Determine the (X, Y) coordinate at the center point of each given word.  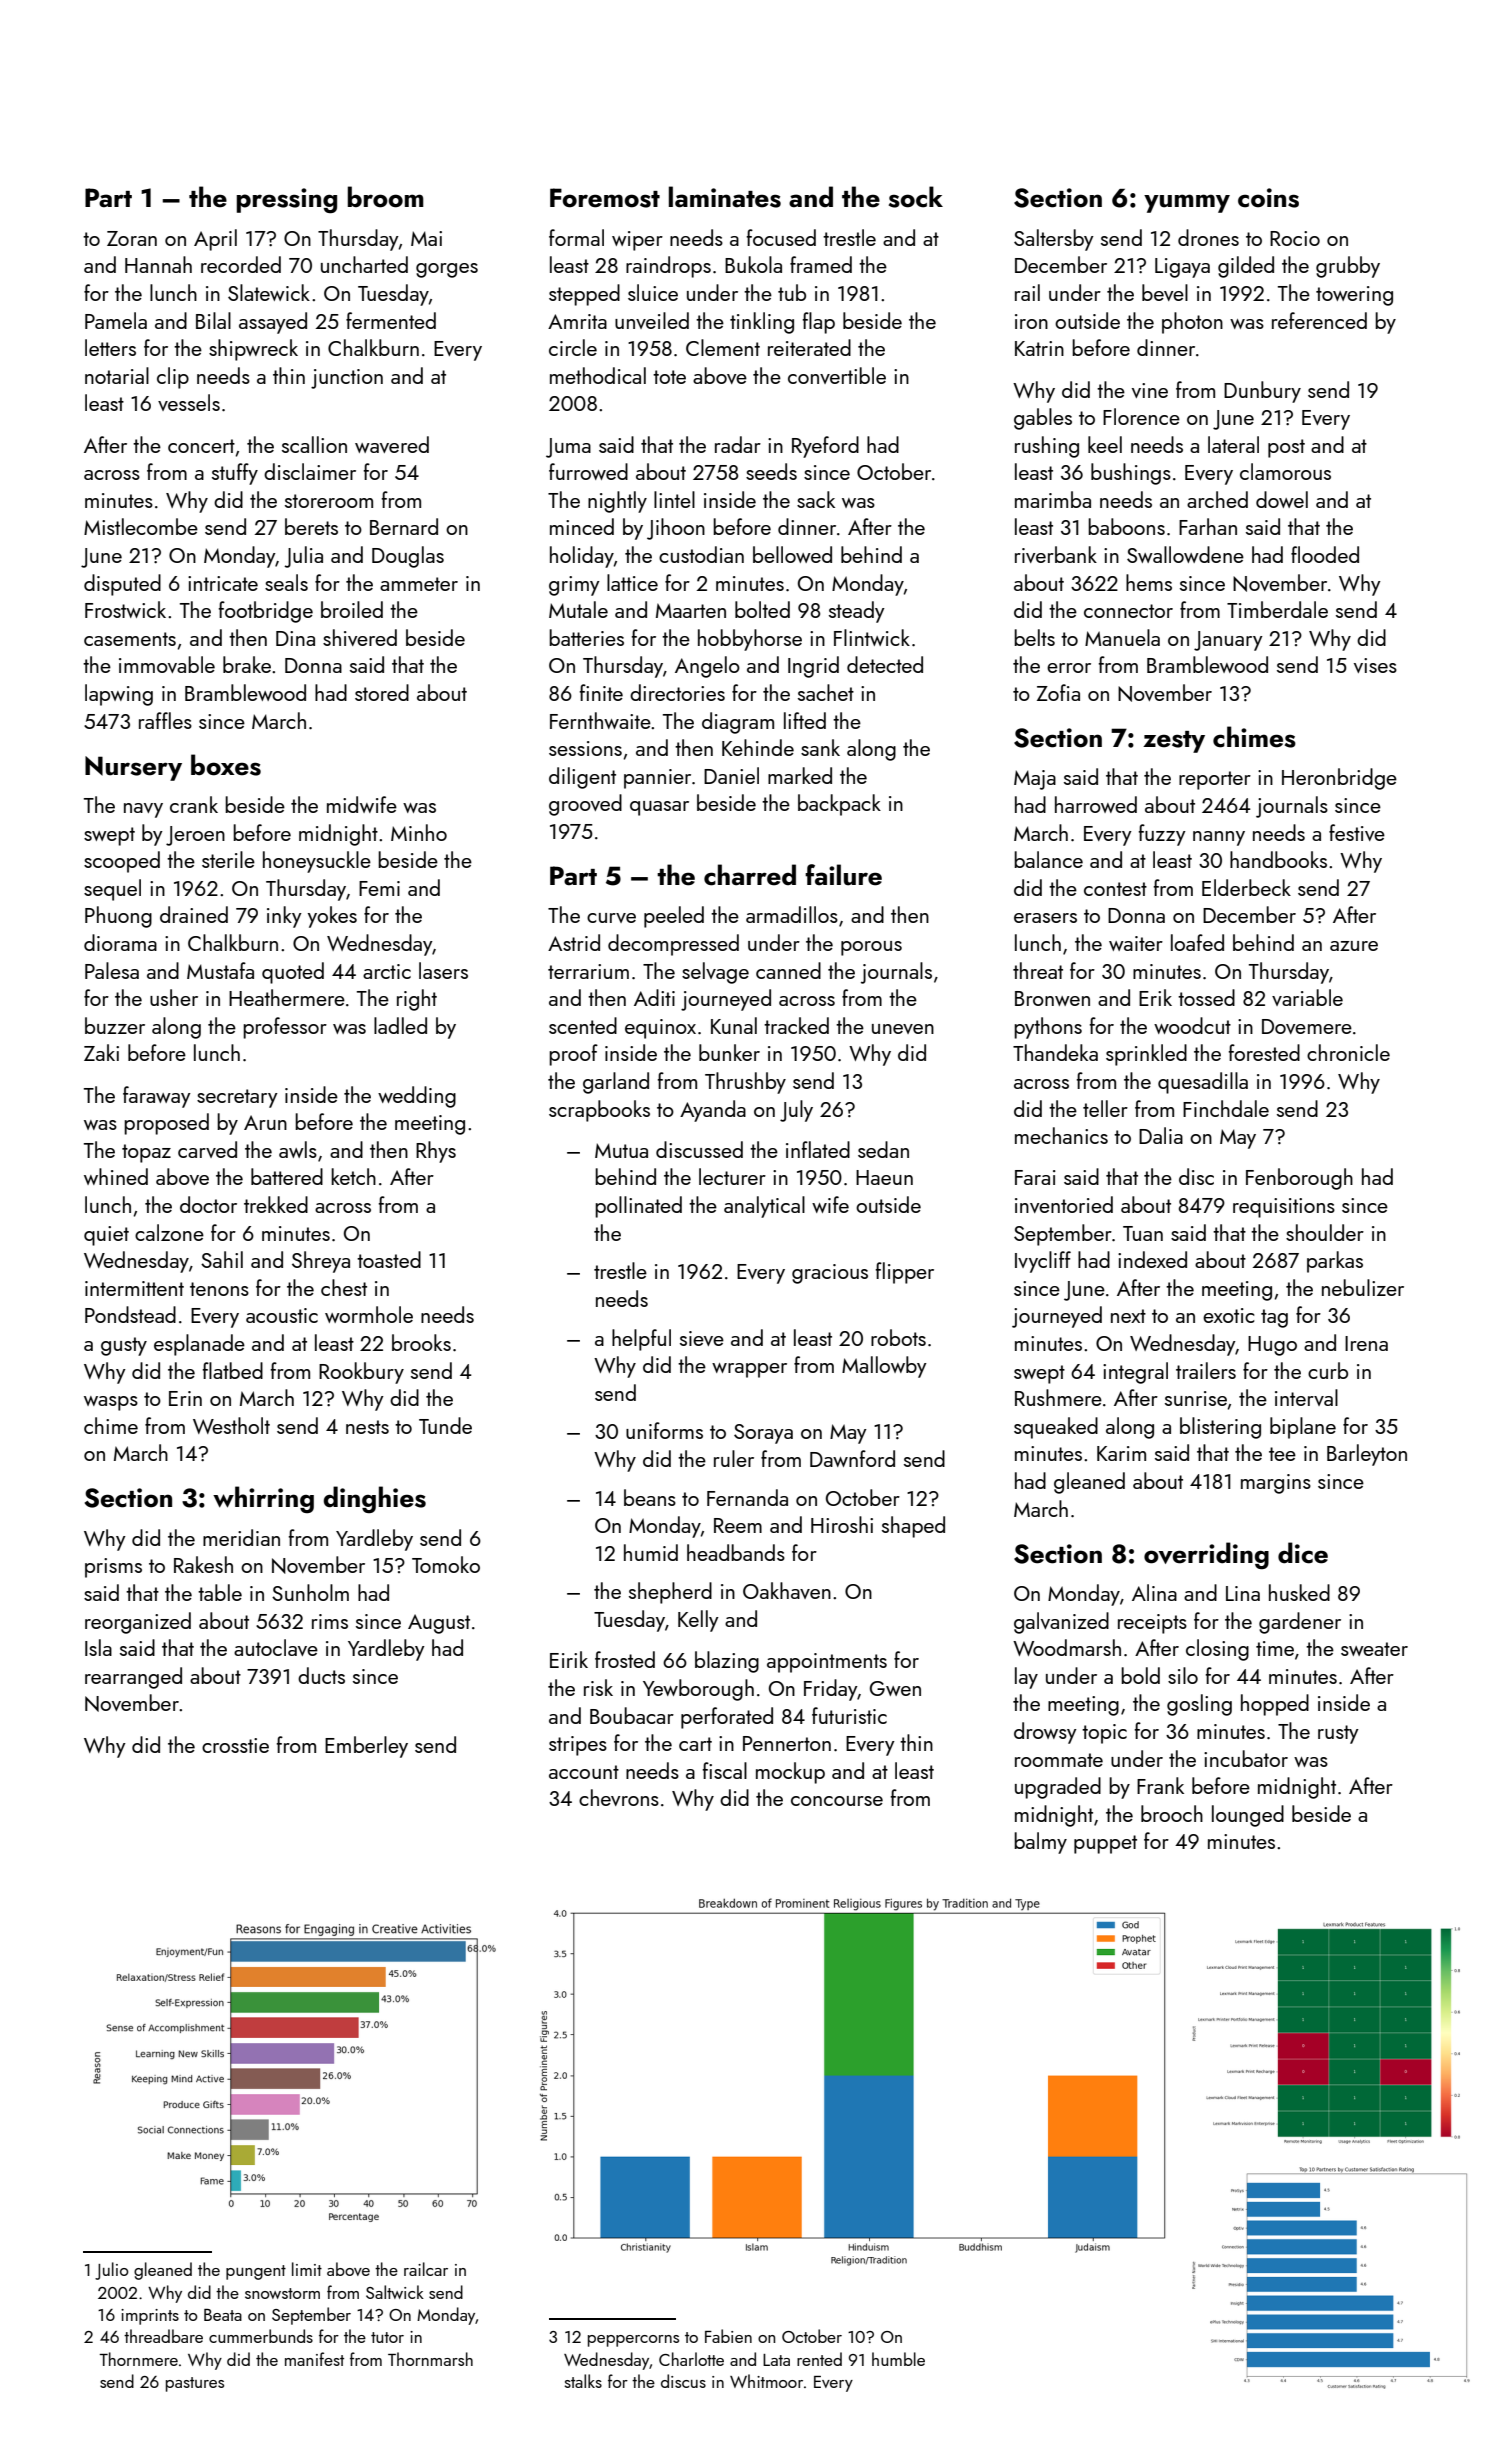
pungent (256, 2272)
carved (207, 1149)
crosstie (235, 1745)
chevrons (619, 1797)
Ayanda (713, 1111)
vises (1375, 665)
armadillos (792, 914)
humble (898, 2359)
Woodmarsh (1067, 1647)
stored (382, 692)
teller (1105, 1108)
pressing (286, 201)
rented (819, 2359)
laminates (725, 197)
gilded (1246, 267)
